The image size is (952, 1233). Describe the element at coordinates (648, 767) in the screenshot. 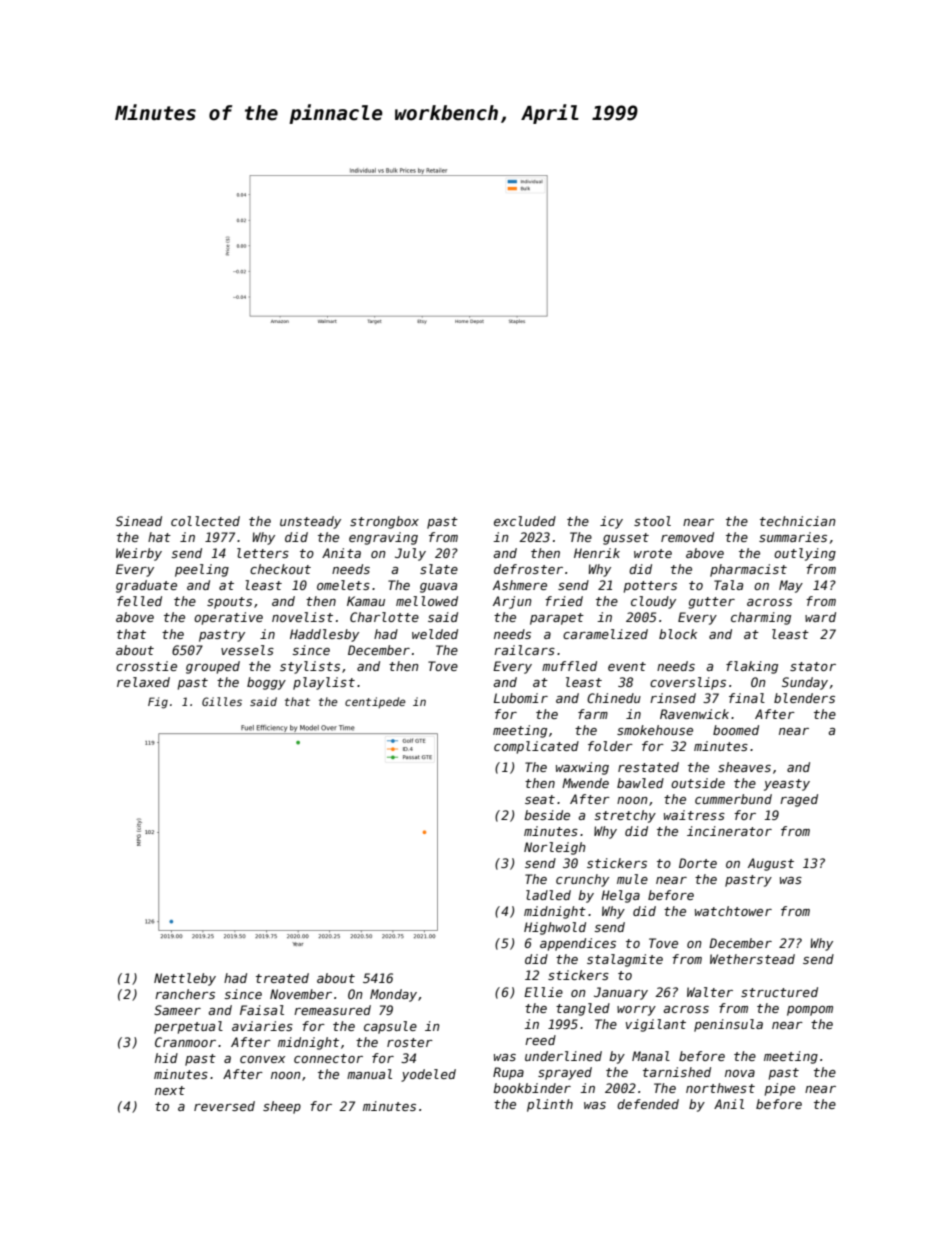

I see `restated` at that location.
